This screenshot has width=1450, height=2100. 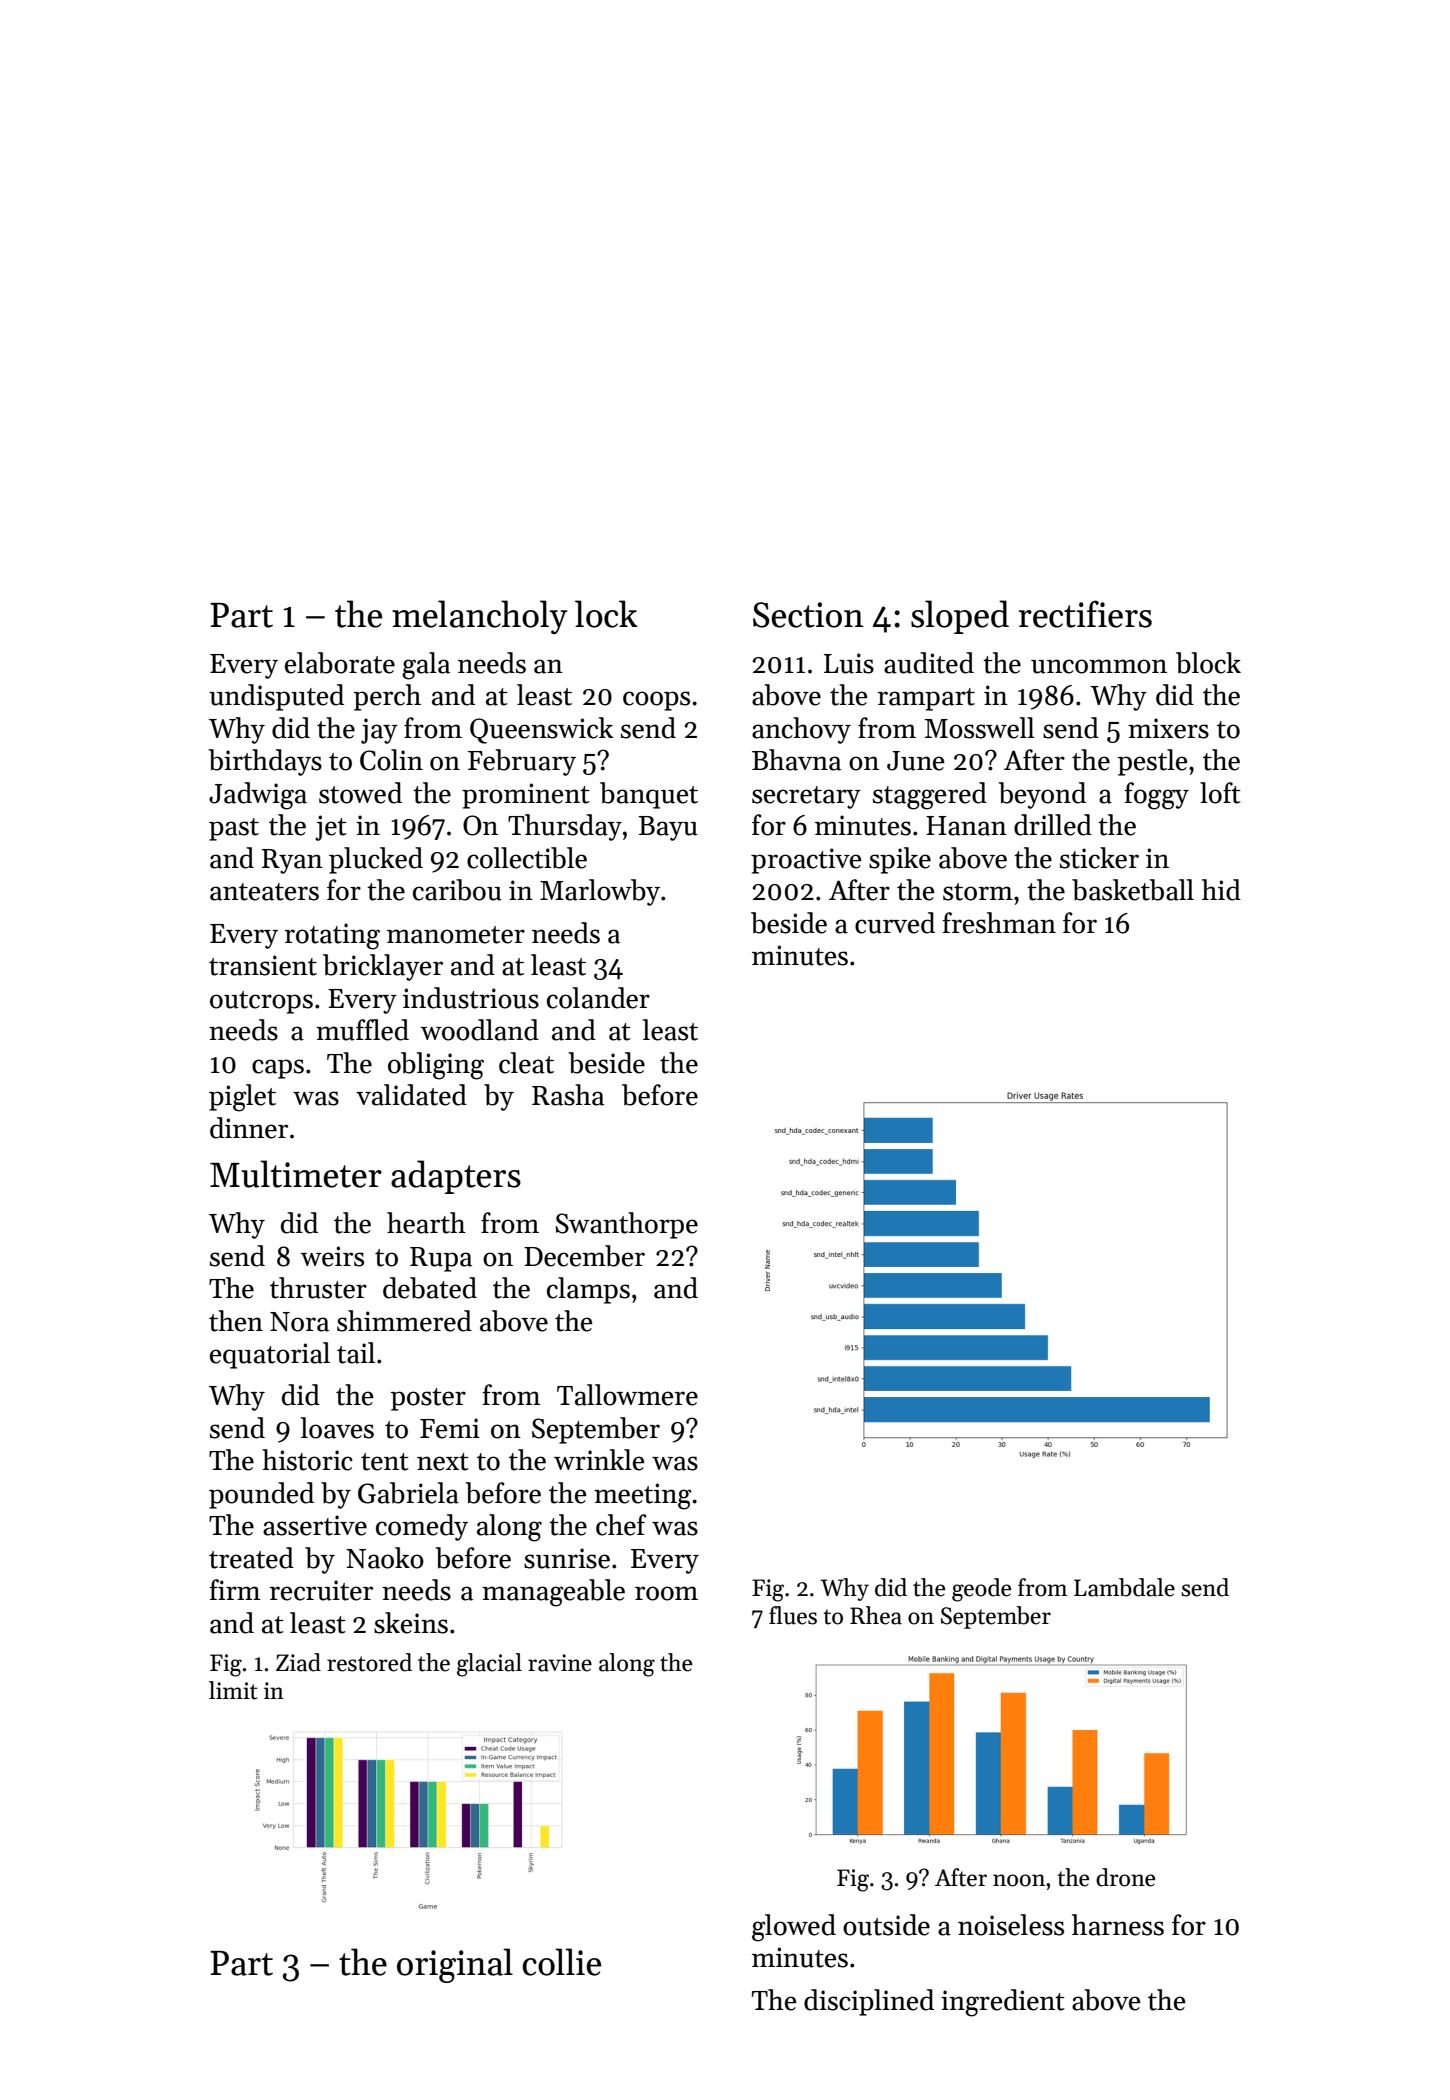 What do you see at coordinates (1221, 890) in the screenshot?
I see `hid` at bounding box center [1221, 890].
